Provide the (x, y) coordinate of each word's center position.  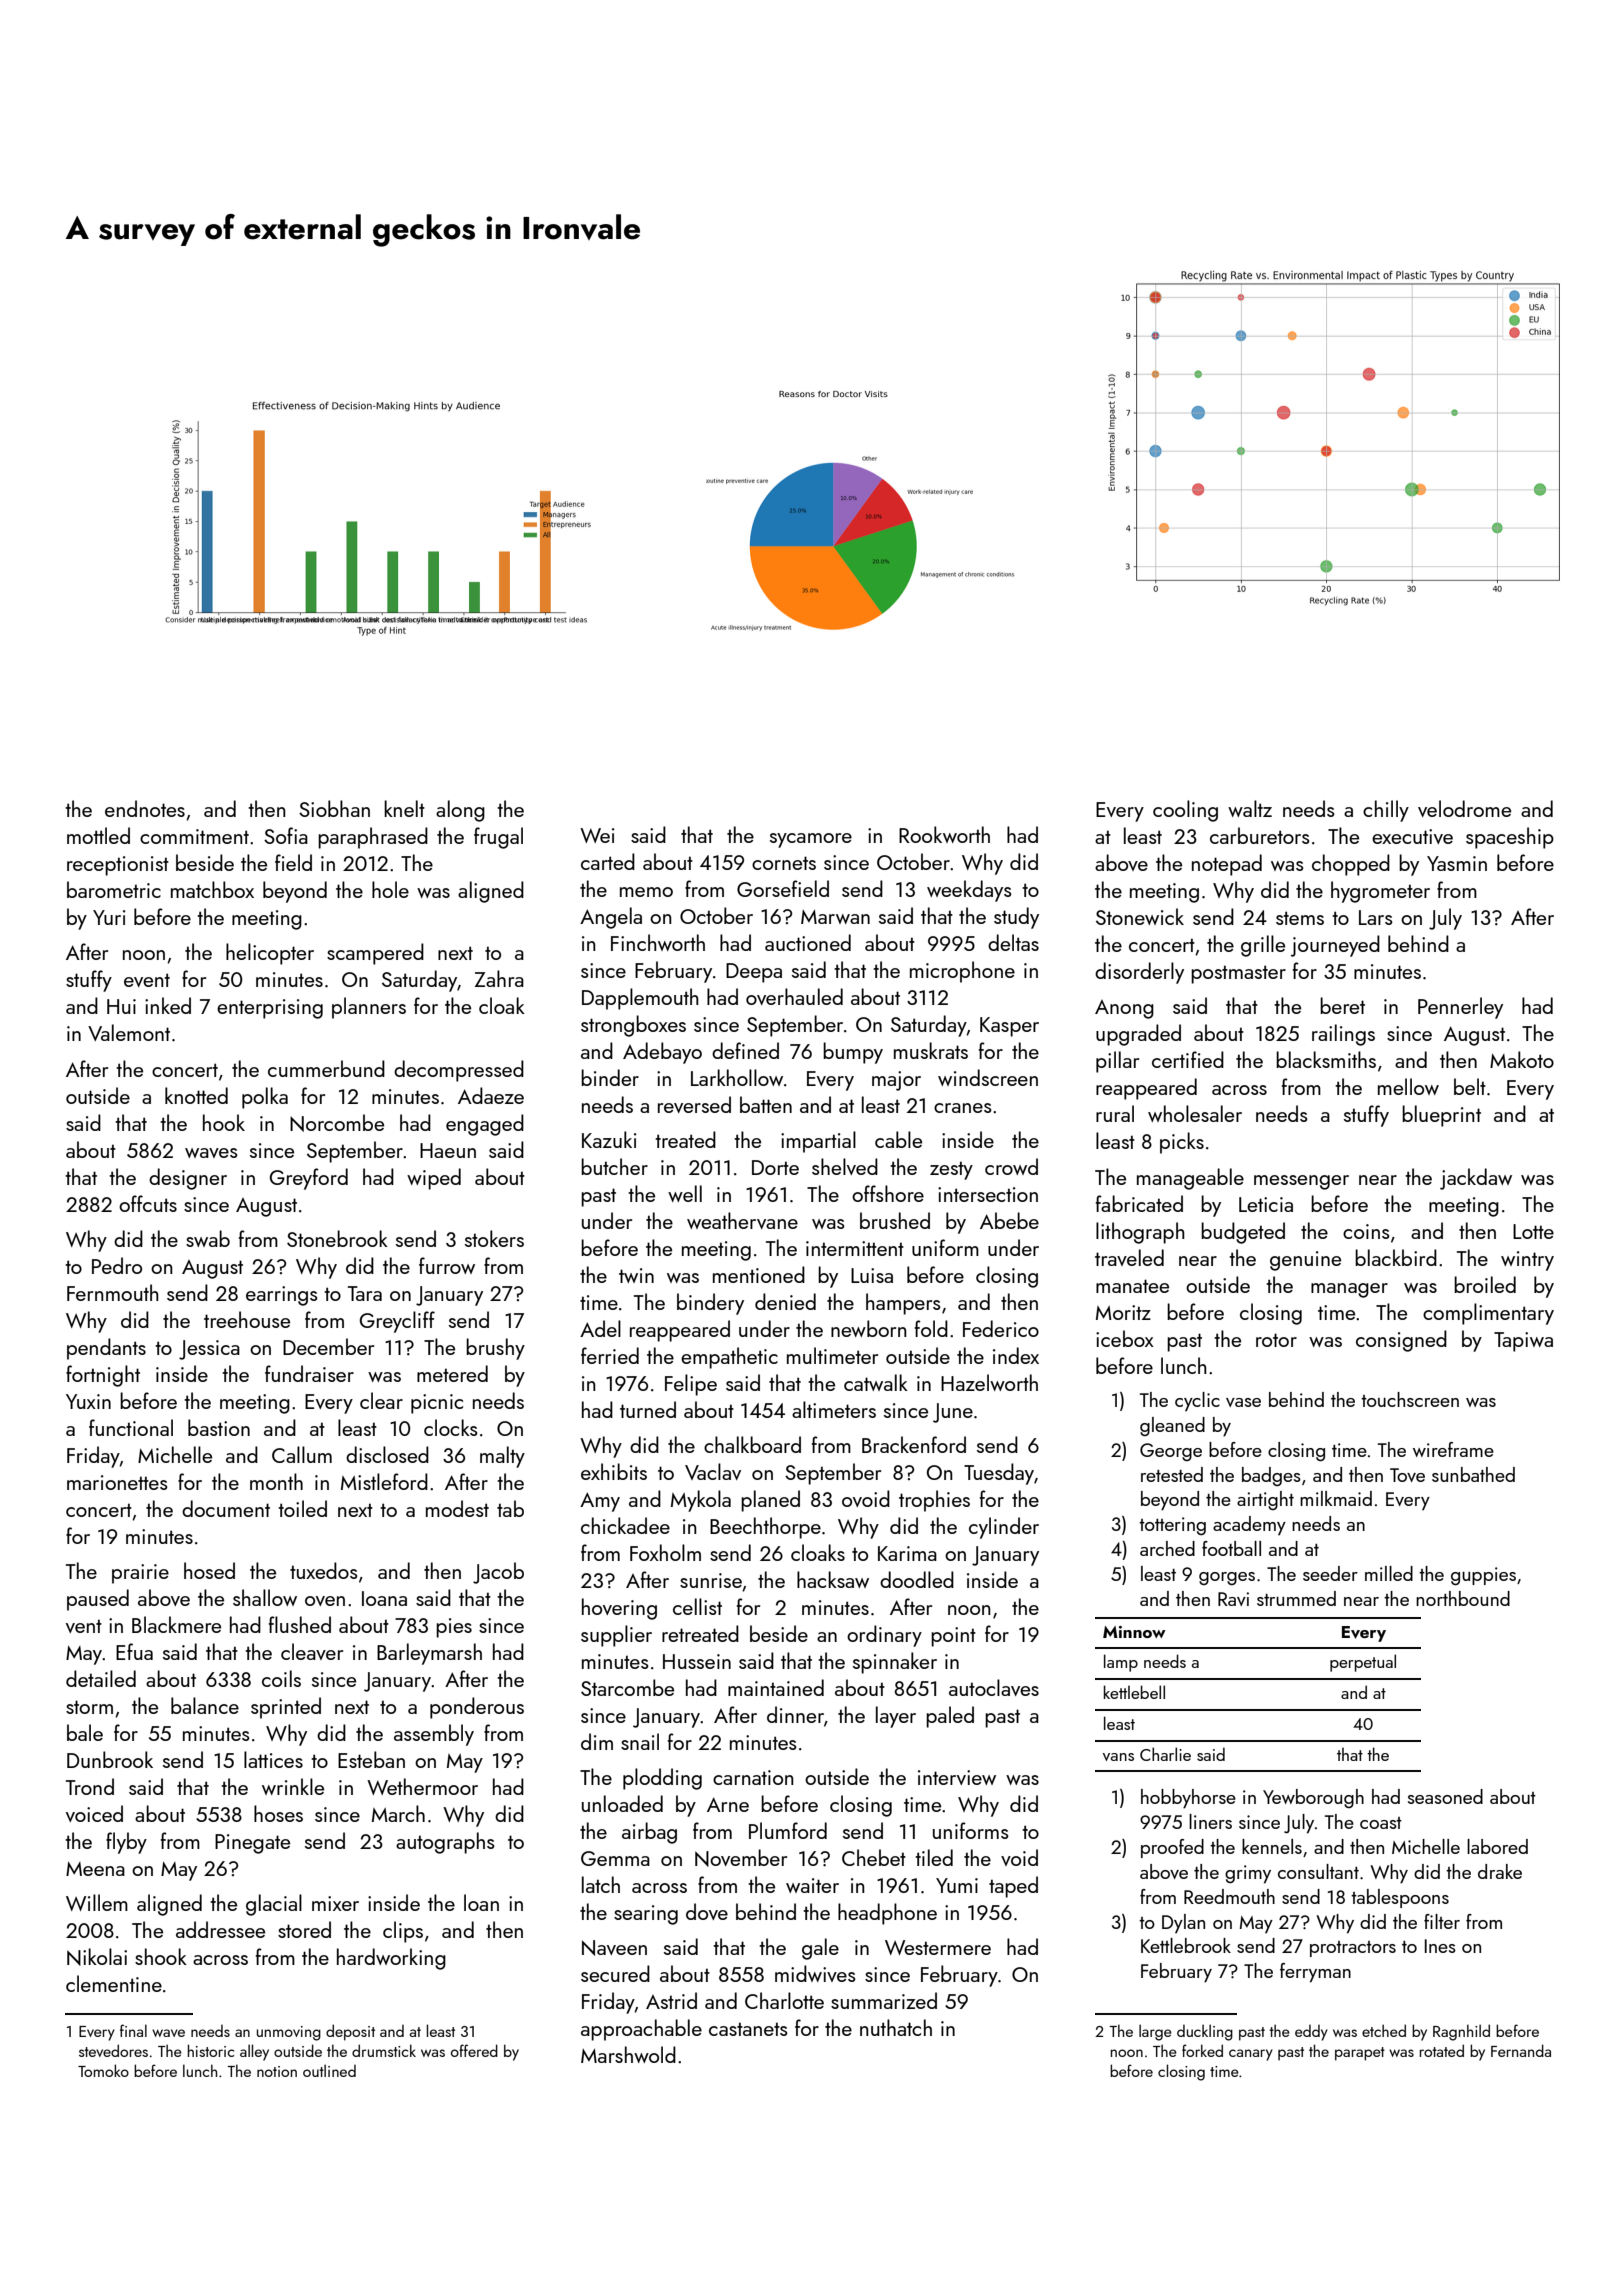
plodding (662, 1779)
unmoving (289, 2033)
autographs (445, 1843)
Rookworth (944, 834)
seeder (1330, 1573)
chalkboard (752, 1444)
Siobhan (334, 808)
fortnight (103, 1376)
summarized (884, 2000)
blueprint (1441, 1116)
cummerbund (326, 1068)
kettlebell (1134, 1692)
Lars (1376, 917)
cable (898, 1139)
